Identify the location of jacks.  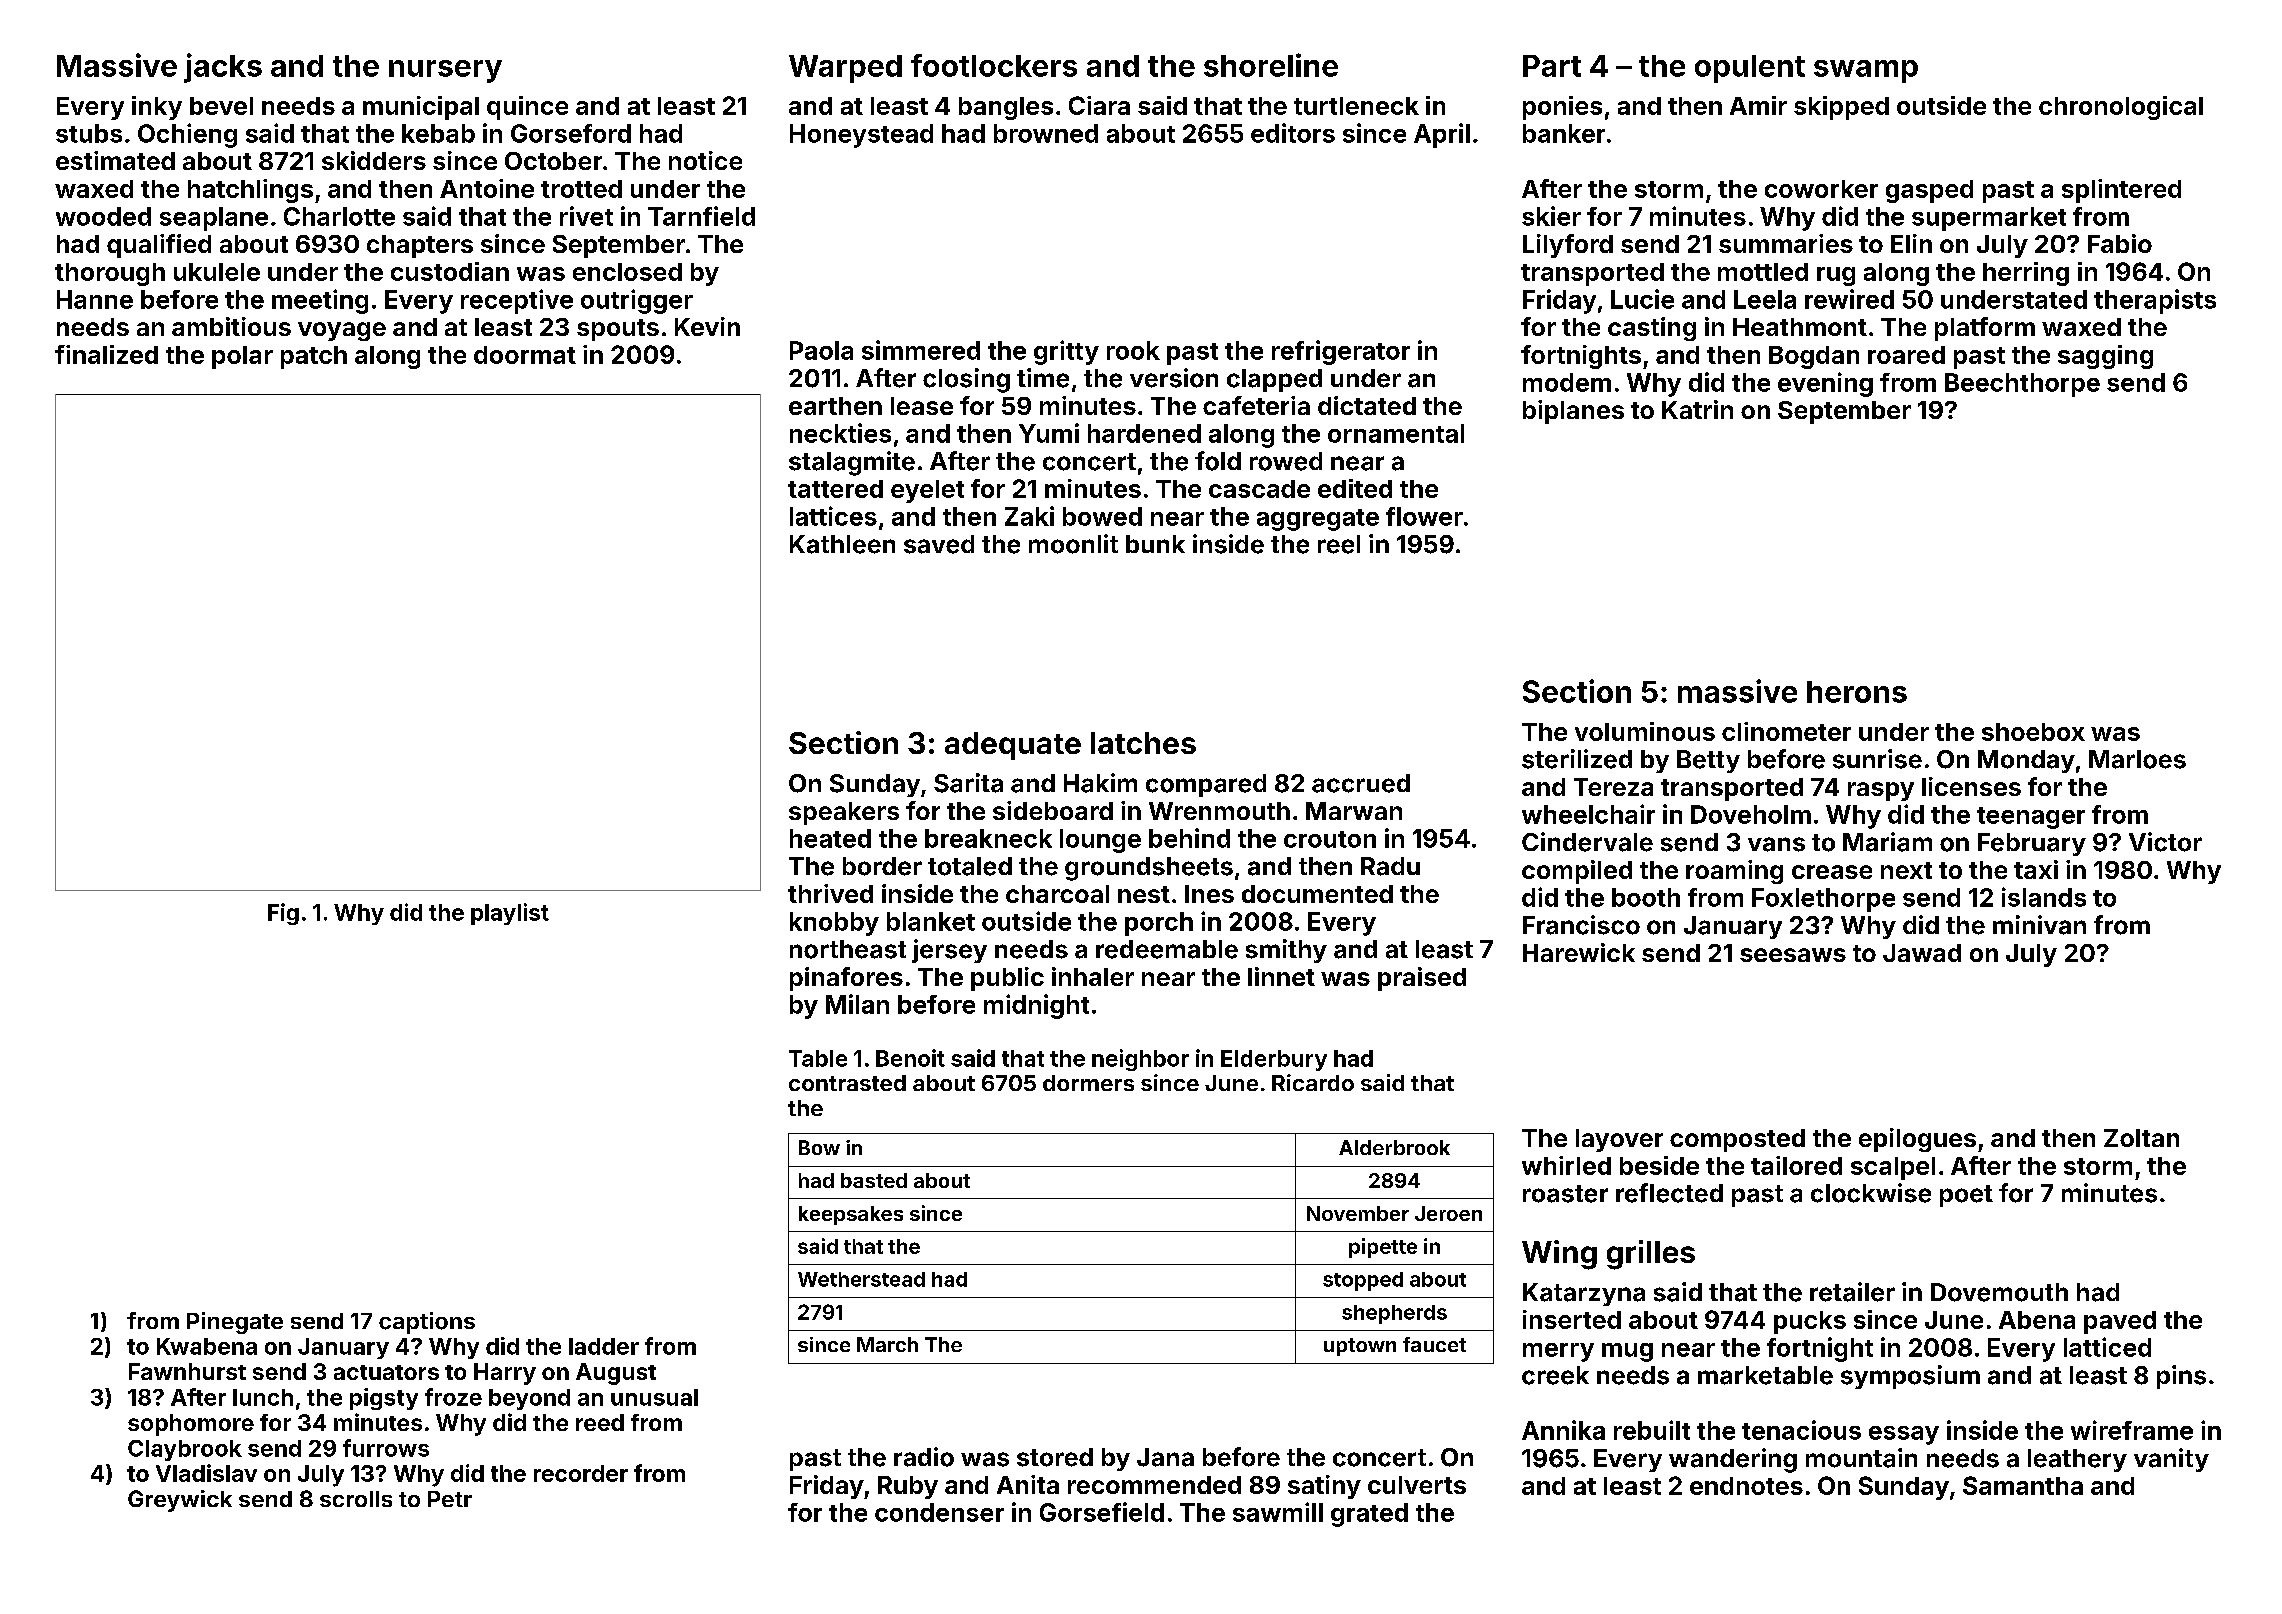
(223, 68).
